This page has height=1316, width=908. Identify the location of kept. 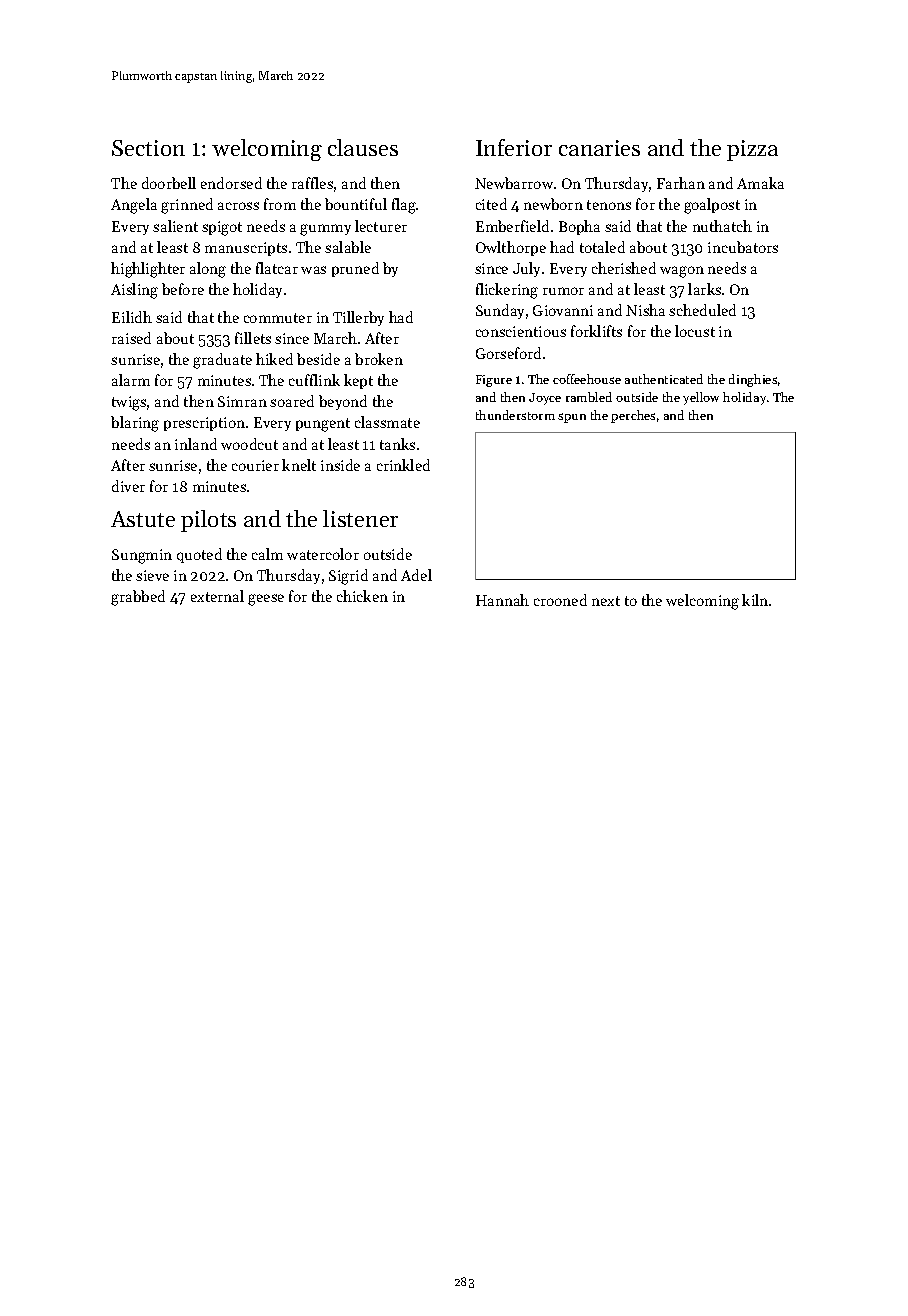
(358, 381).
